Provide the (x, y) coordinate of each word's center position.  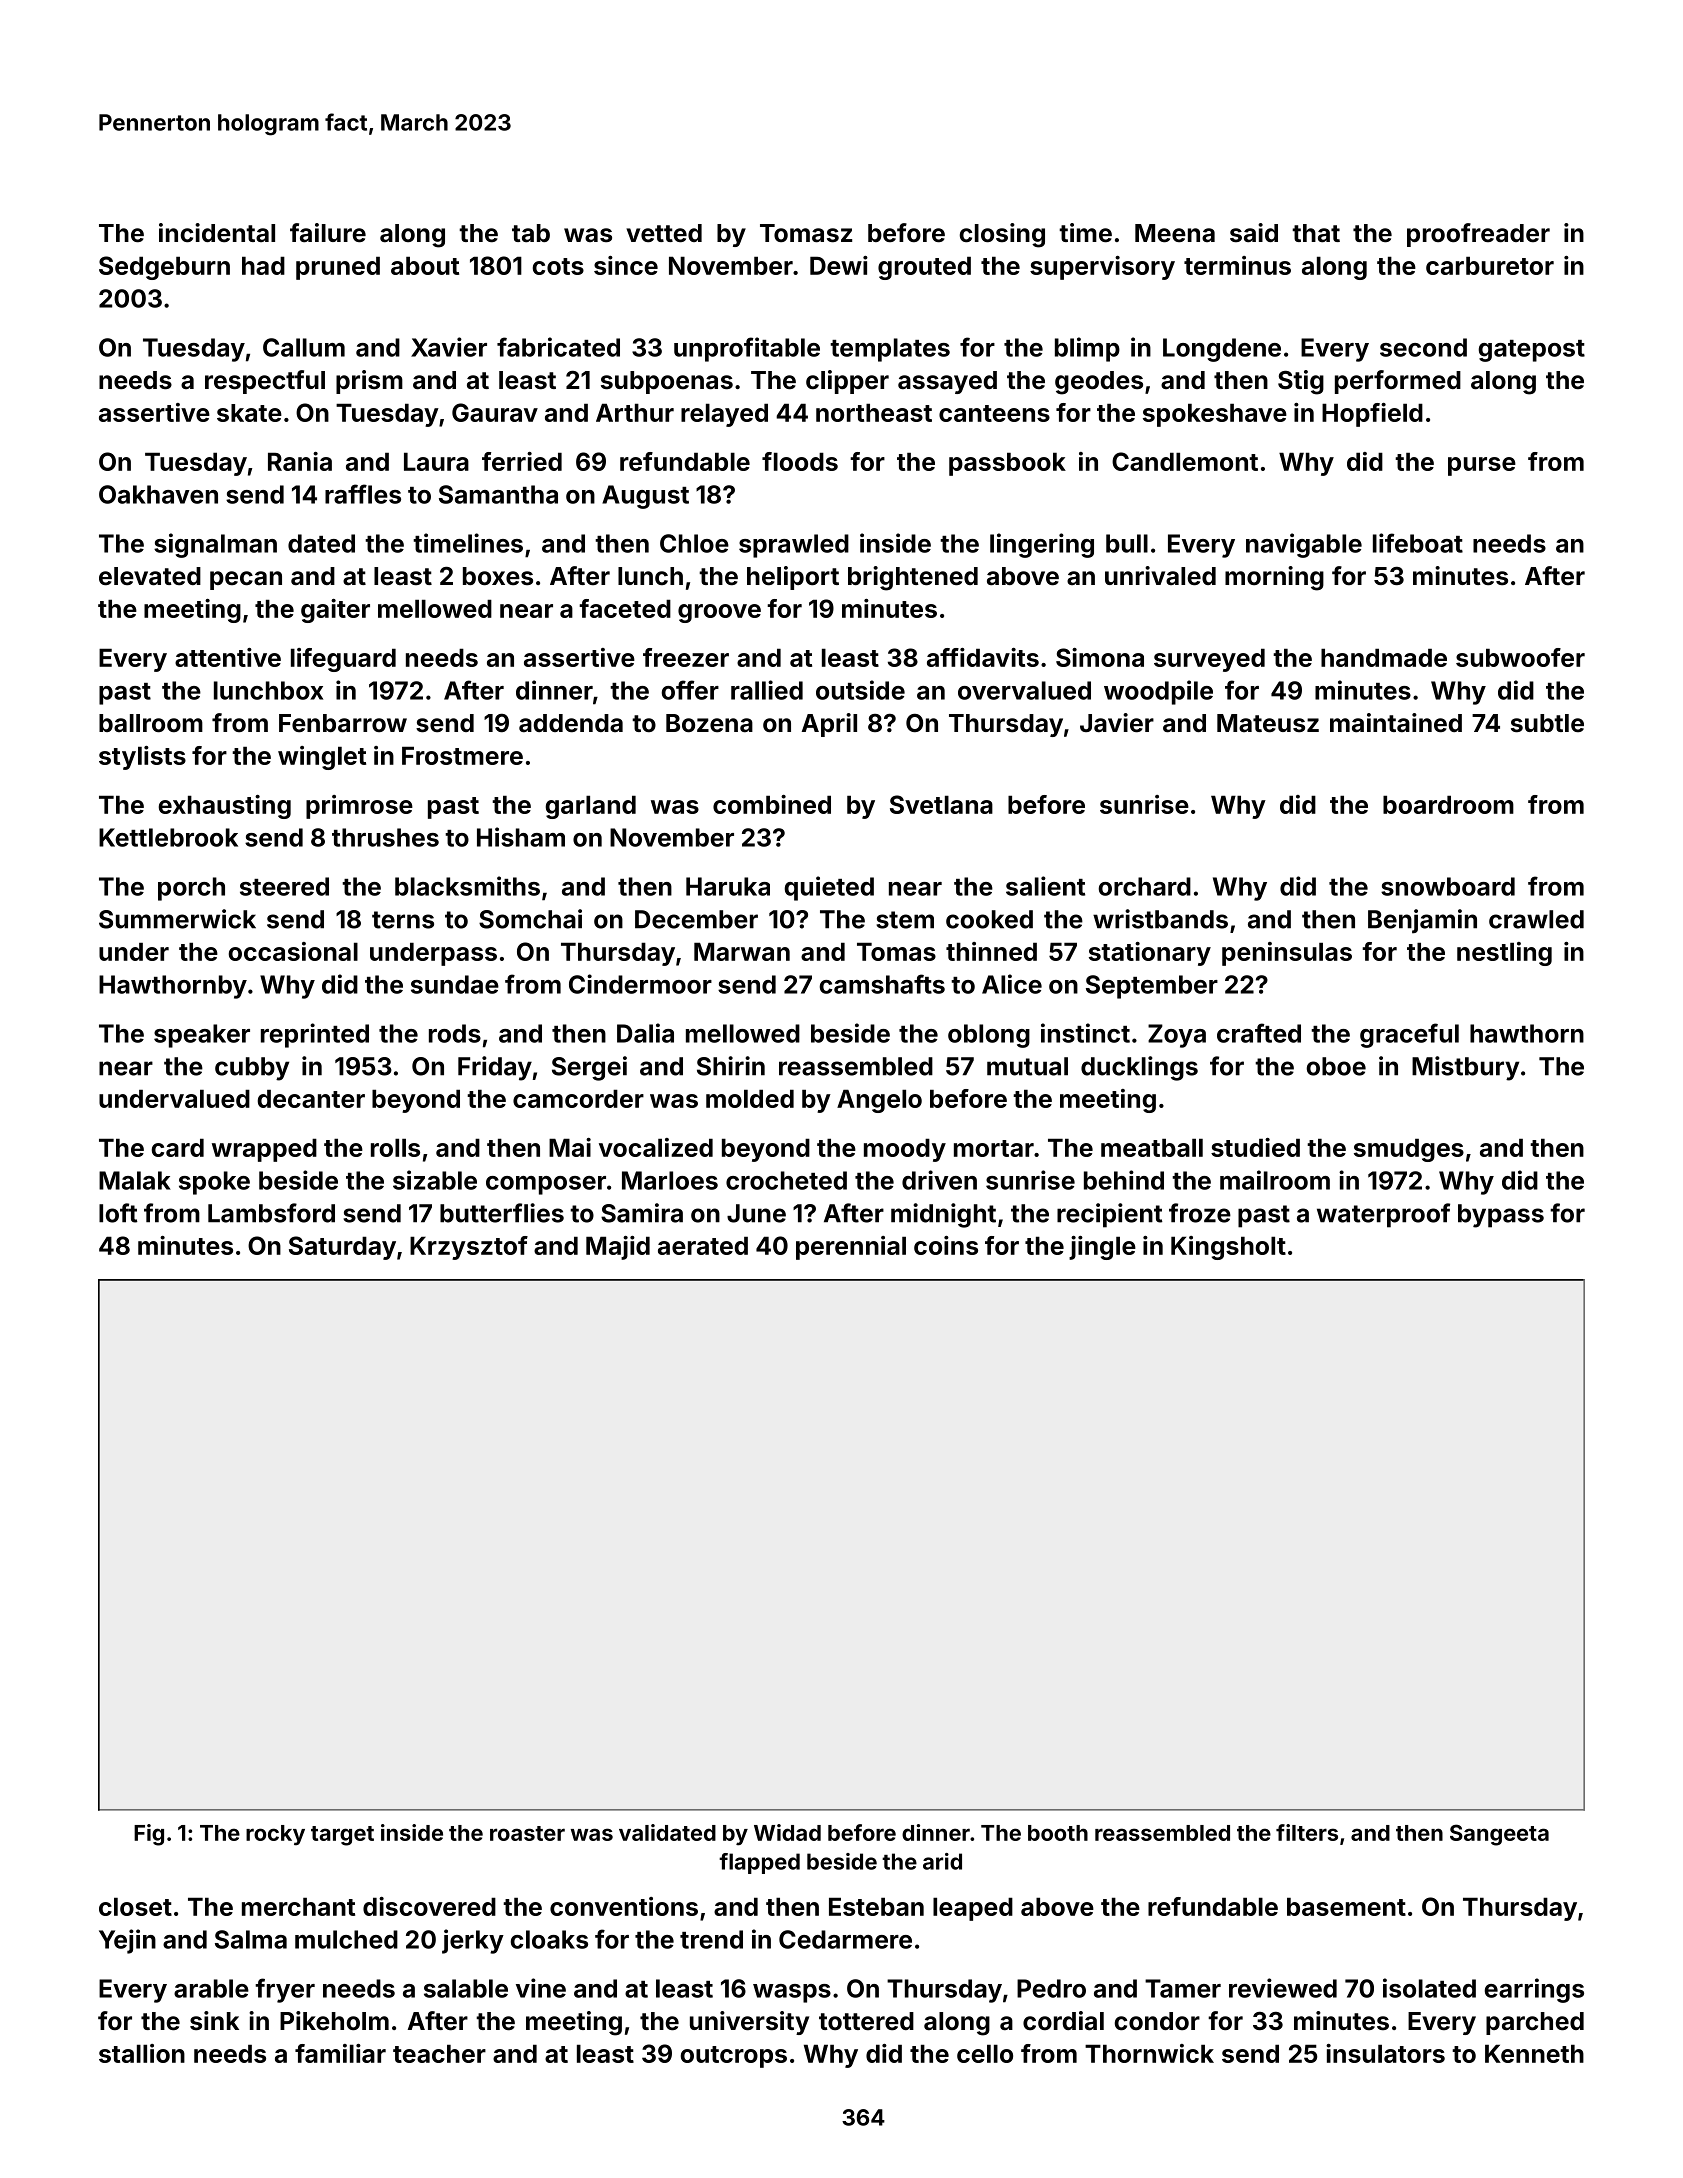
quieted (829, 888)
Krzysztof (469, 1248)
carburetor (1490, 265)
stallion (142, 2053)
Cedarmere (845, 1939)
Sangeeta (1499, 1835)
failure (328, 233)
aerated (703, 1245)
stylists (142, 758)
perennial (851, 1248)
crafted (1259, 1033)
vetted (664, 233)
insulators (1385, 2053)
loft (118, 1213)
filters (1307, 1832)
